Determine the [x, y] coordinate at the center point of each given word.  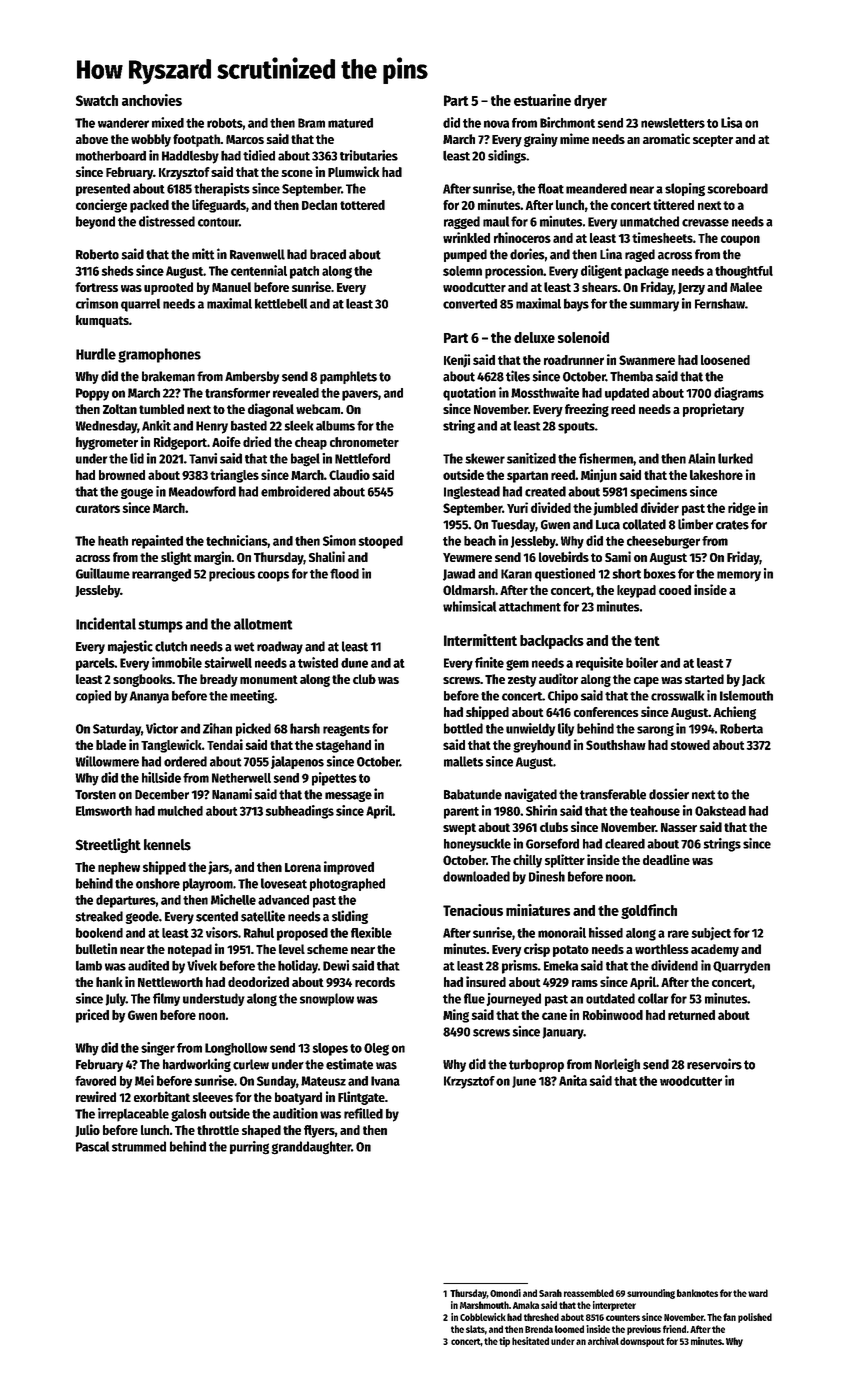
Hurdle [96, 354]
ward [758, 1293]
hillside [161, 777]
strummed [139, 1146]
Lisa [731, 122]
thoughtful [744, 272]
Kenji [457, 361]
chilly [527, 861]
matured [350, 123]
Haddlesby [190, 157]
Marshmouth [484, 1305]
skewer [485, 458]
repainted [157, 542]
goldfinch [649, 911]
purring [249, 1148]
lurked [735, 458]
